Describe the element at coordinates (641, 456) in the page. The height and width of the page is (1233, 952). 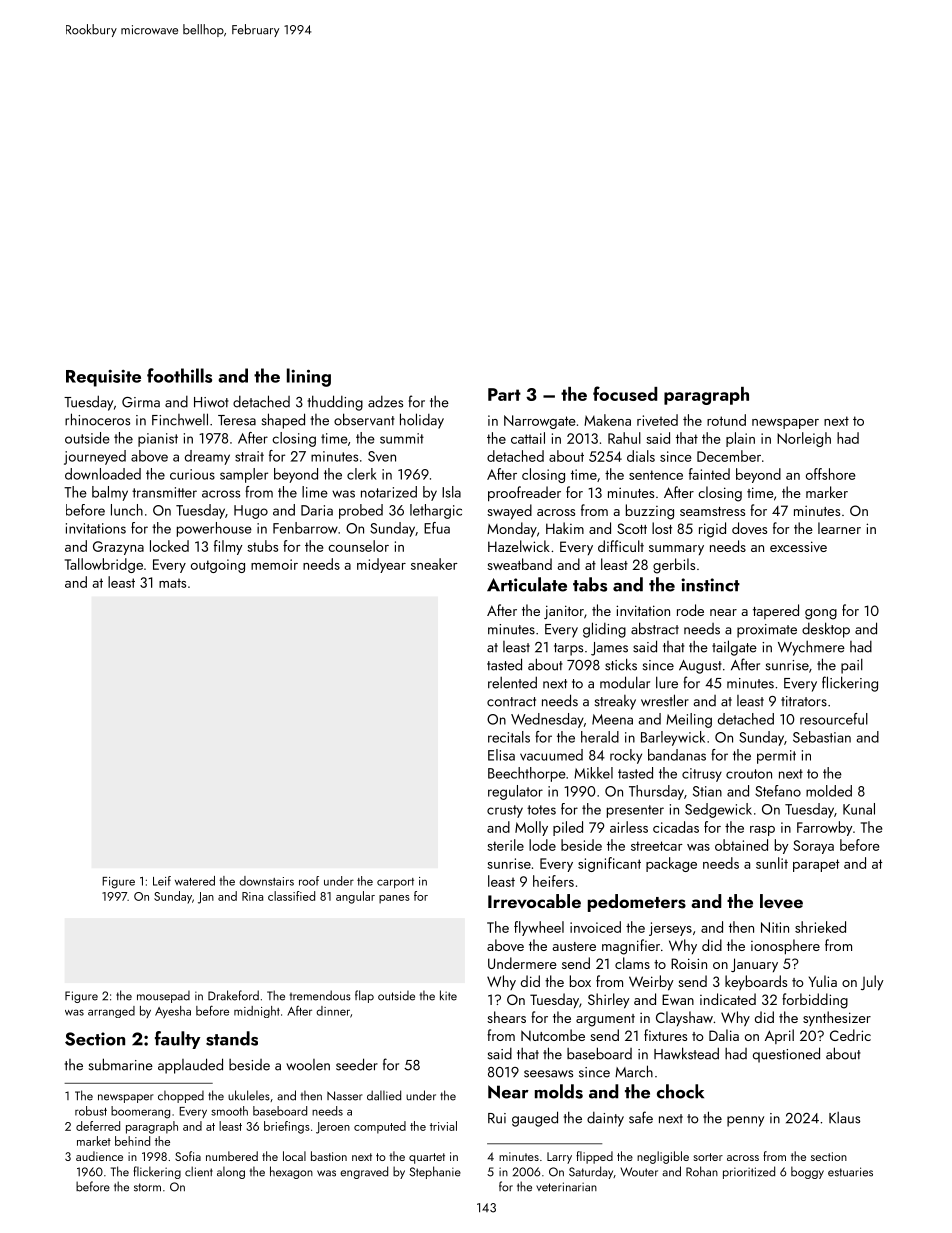
I see `dials` at that location.
